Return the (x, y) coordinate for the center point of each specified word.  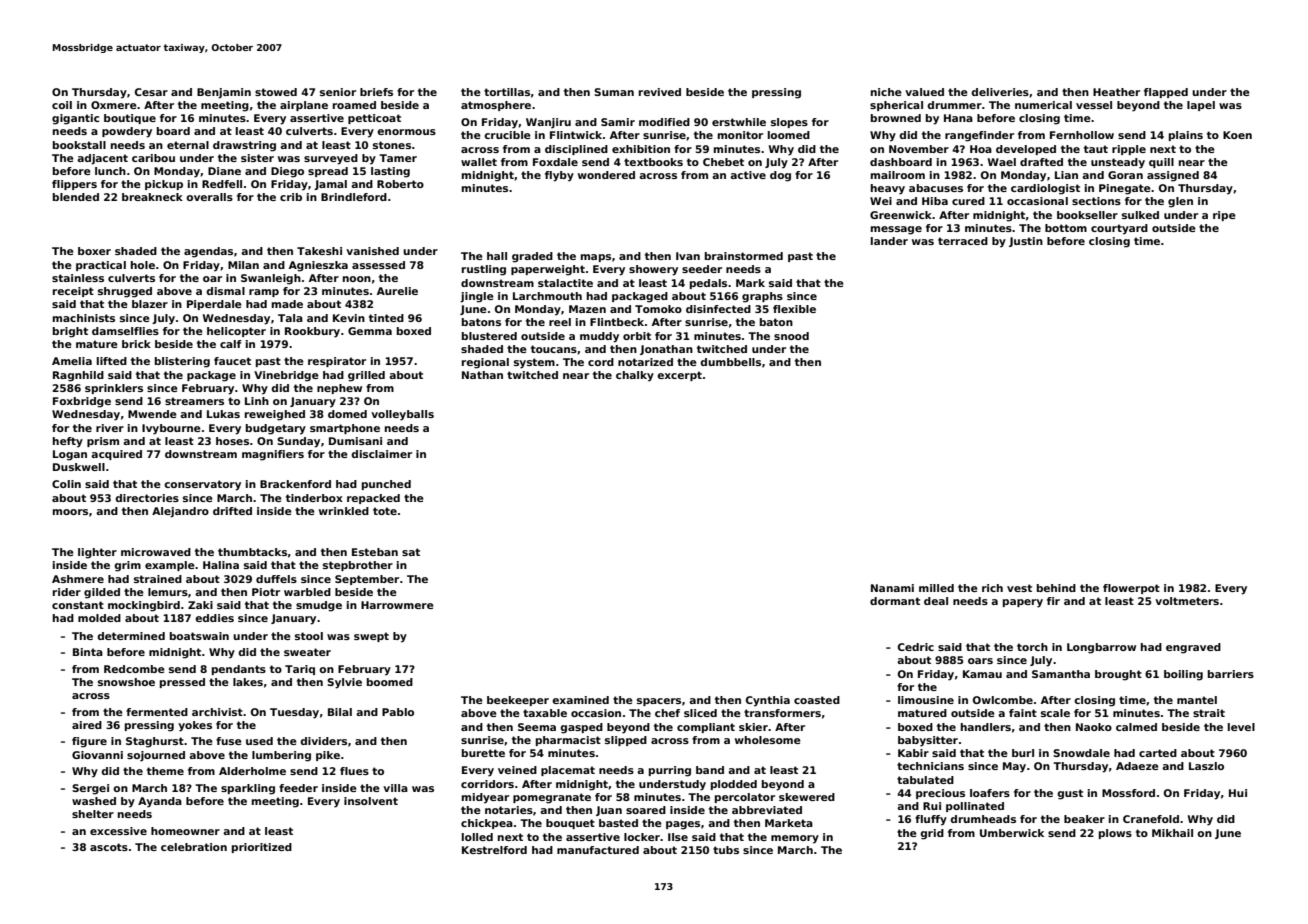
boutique (130, 119)
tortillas (507, 92)
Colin (66, 484)
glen (1180, 202)
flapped (1166, 93)
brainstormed (744, 256)
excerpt (679, 376)
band (710, 770)
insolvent (371, 801)
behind (1056, 588)
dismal (225, 291)
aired (87, 725)
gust (1070, 794)
